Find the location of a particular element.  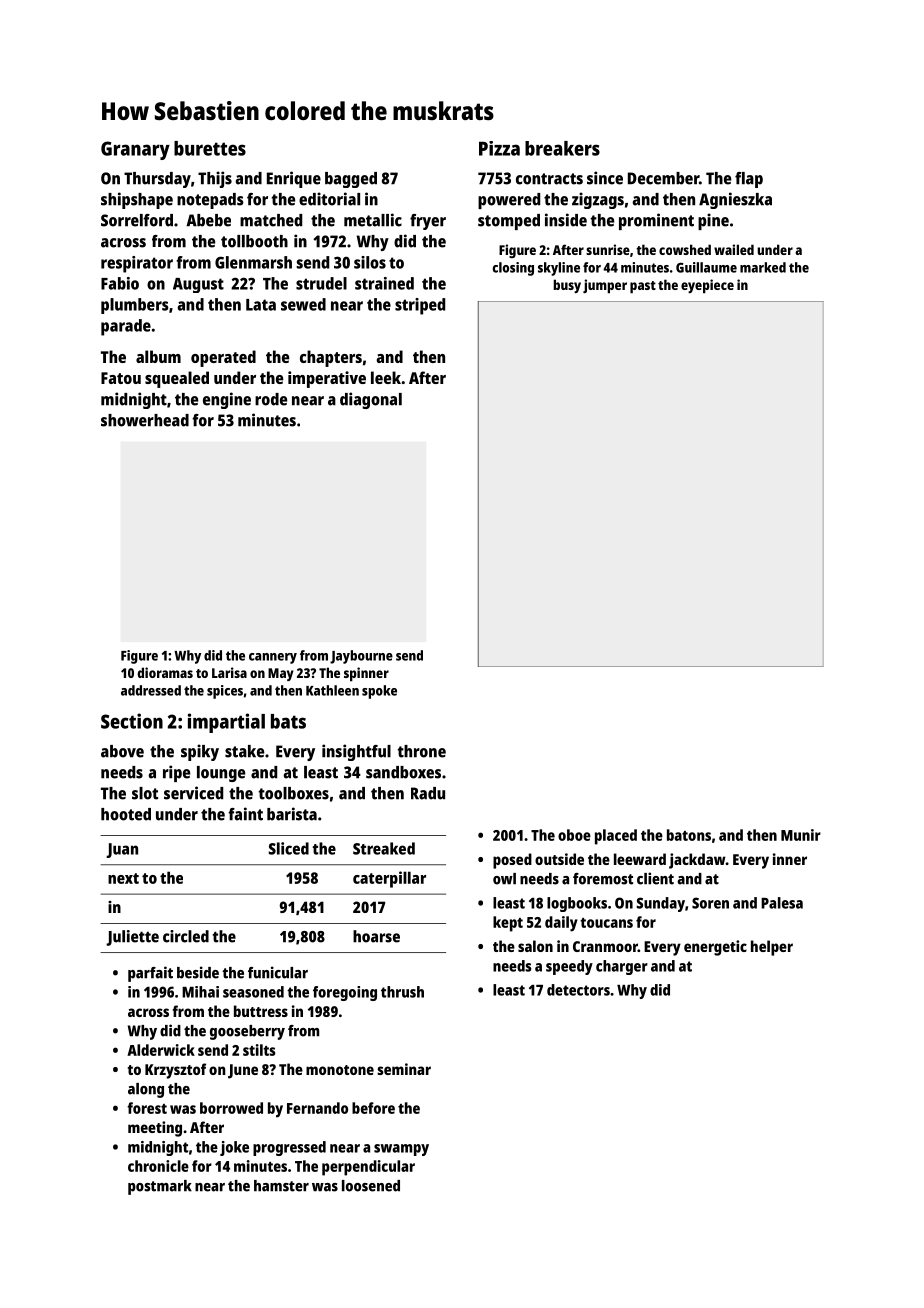

Sliced is located at coordinates (289, 848).
